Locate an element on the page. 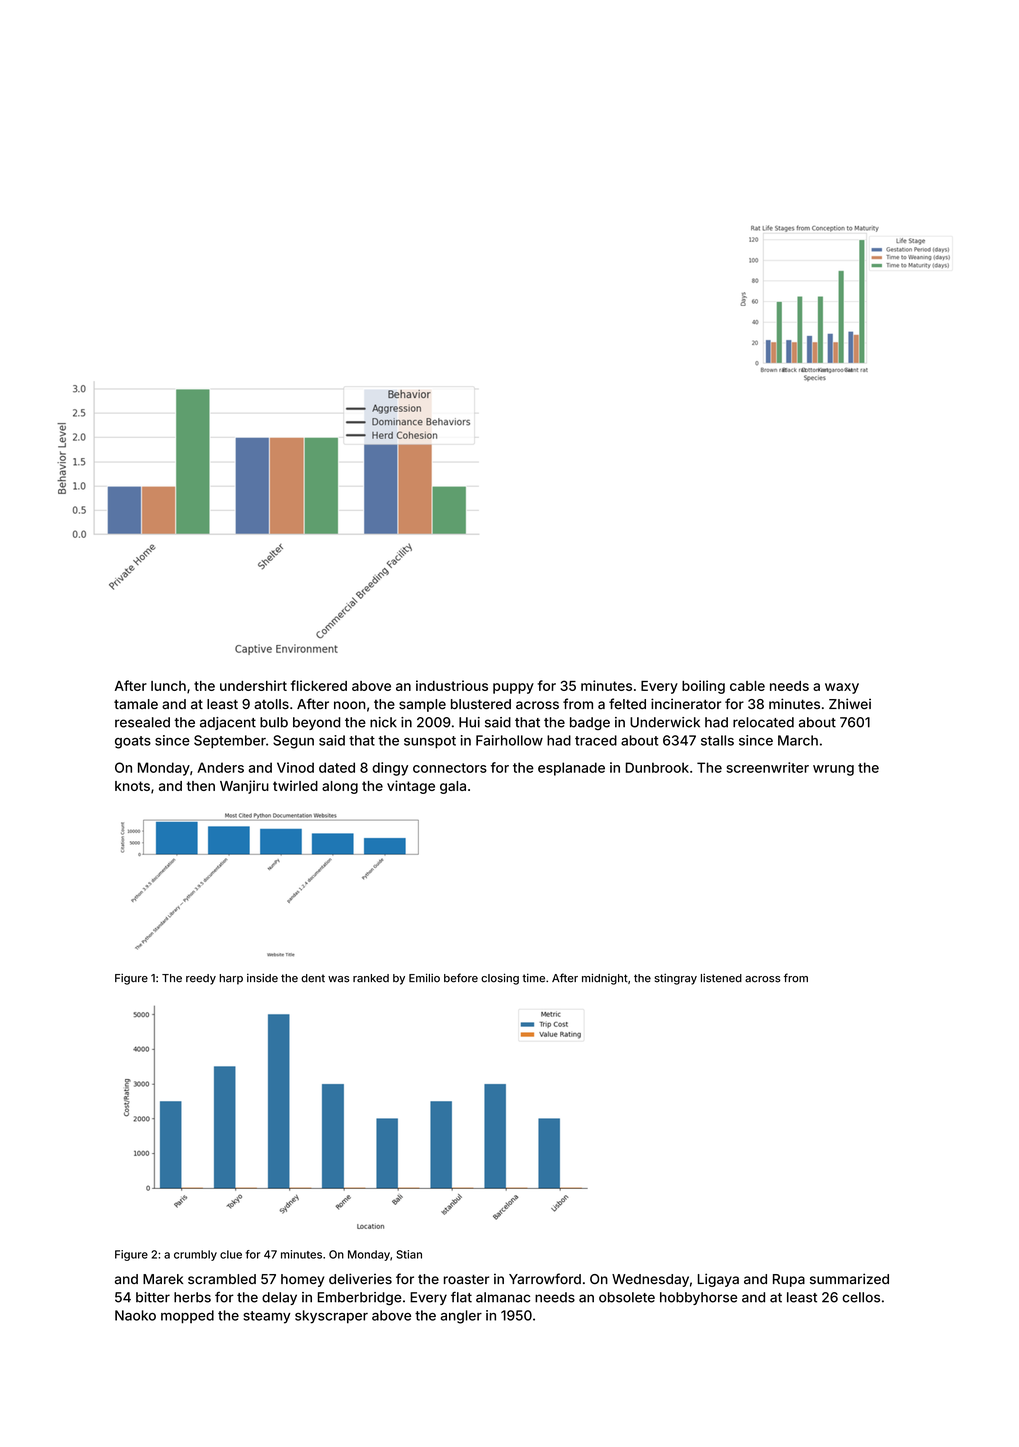  felted is located at coordinates (627, 704).
